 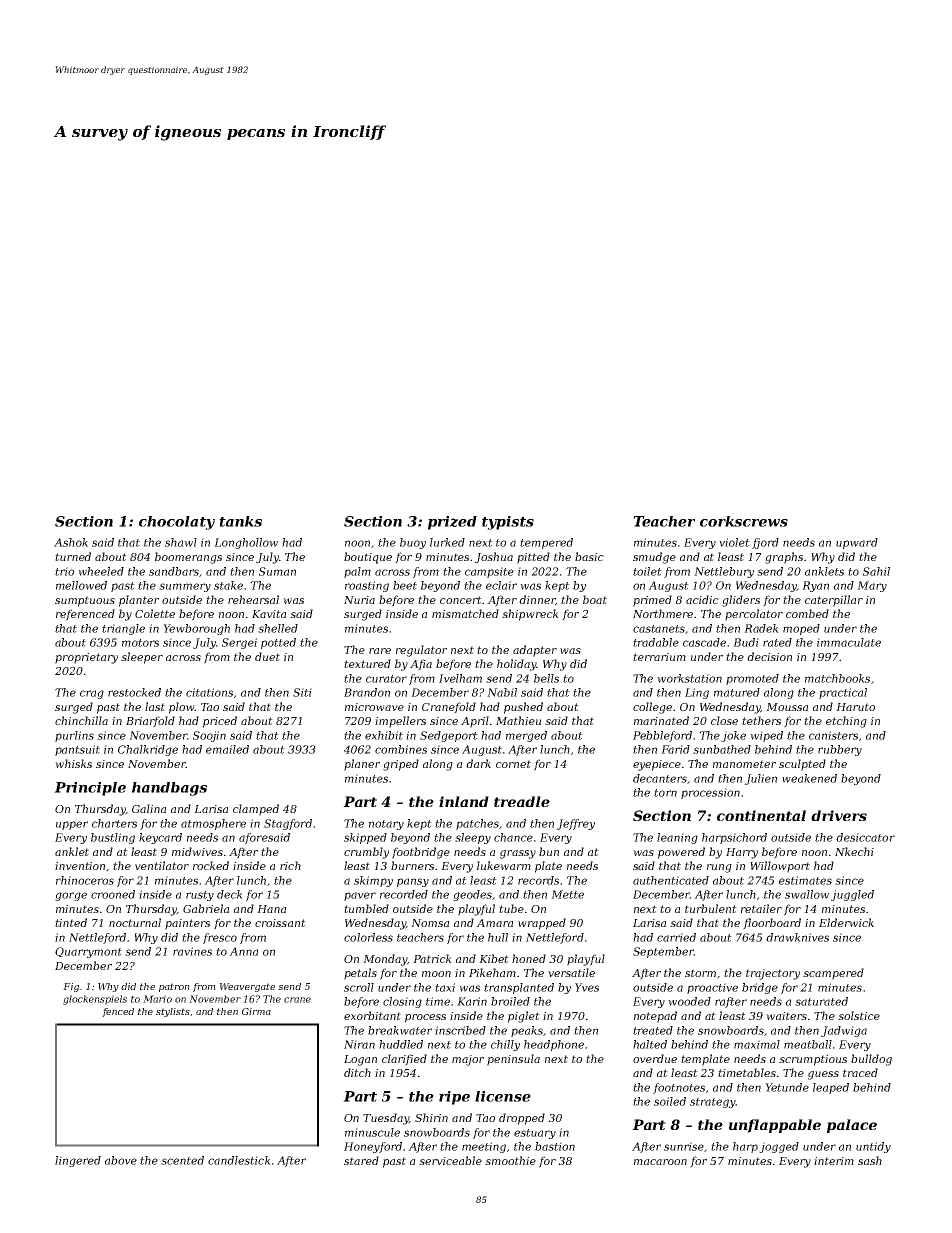 I want to click on above, so click(x=121, y=1160).
